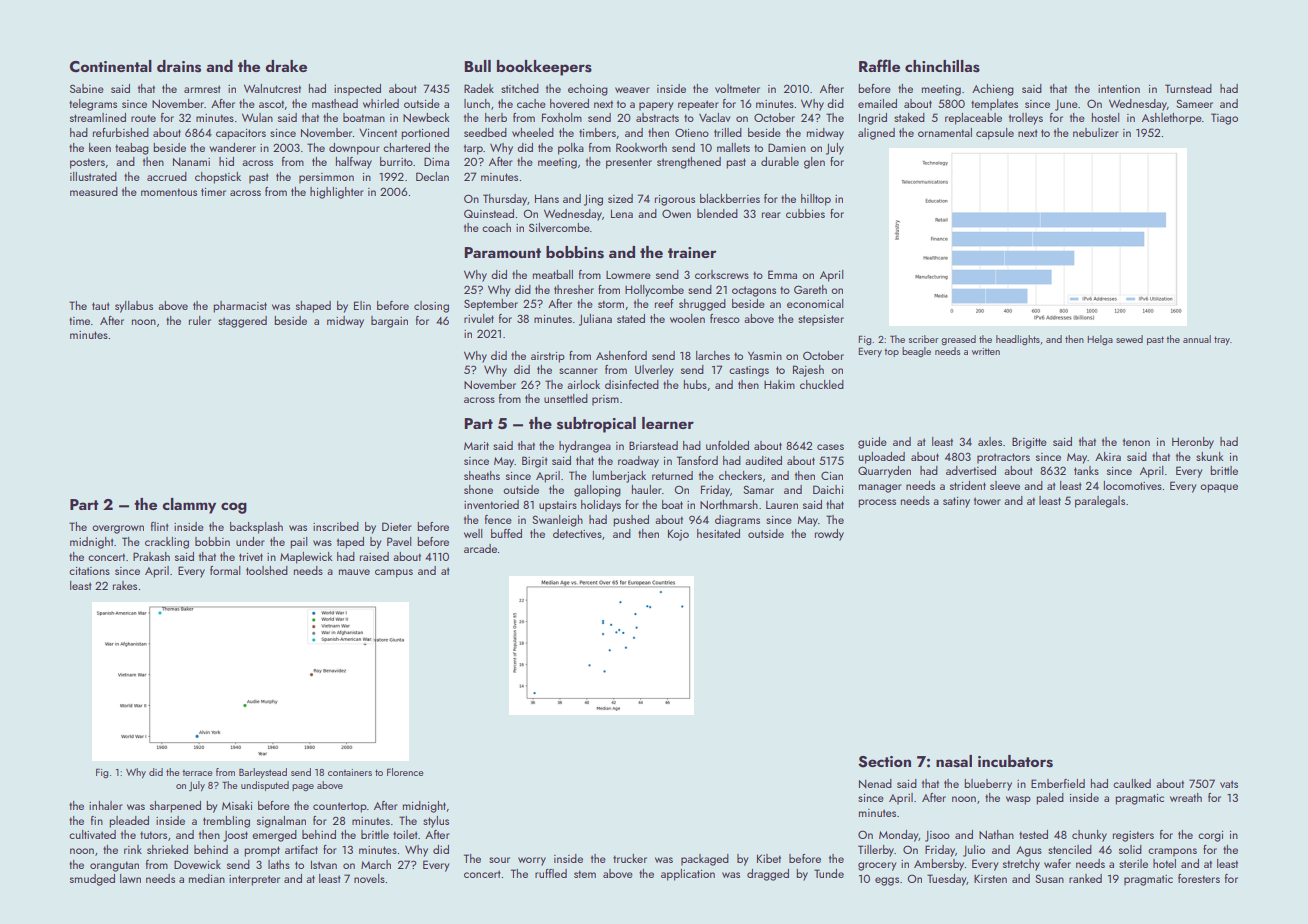 The image size is (1308, 924). I want to click on stepsister, so click(821, 320).
